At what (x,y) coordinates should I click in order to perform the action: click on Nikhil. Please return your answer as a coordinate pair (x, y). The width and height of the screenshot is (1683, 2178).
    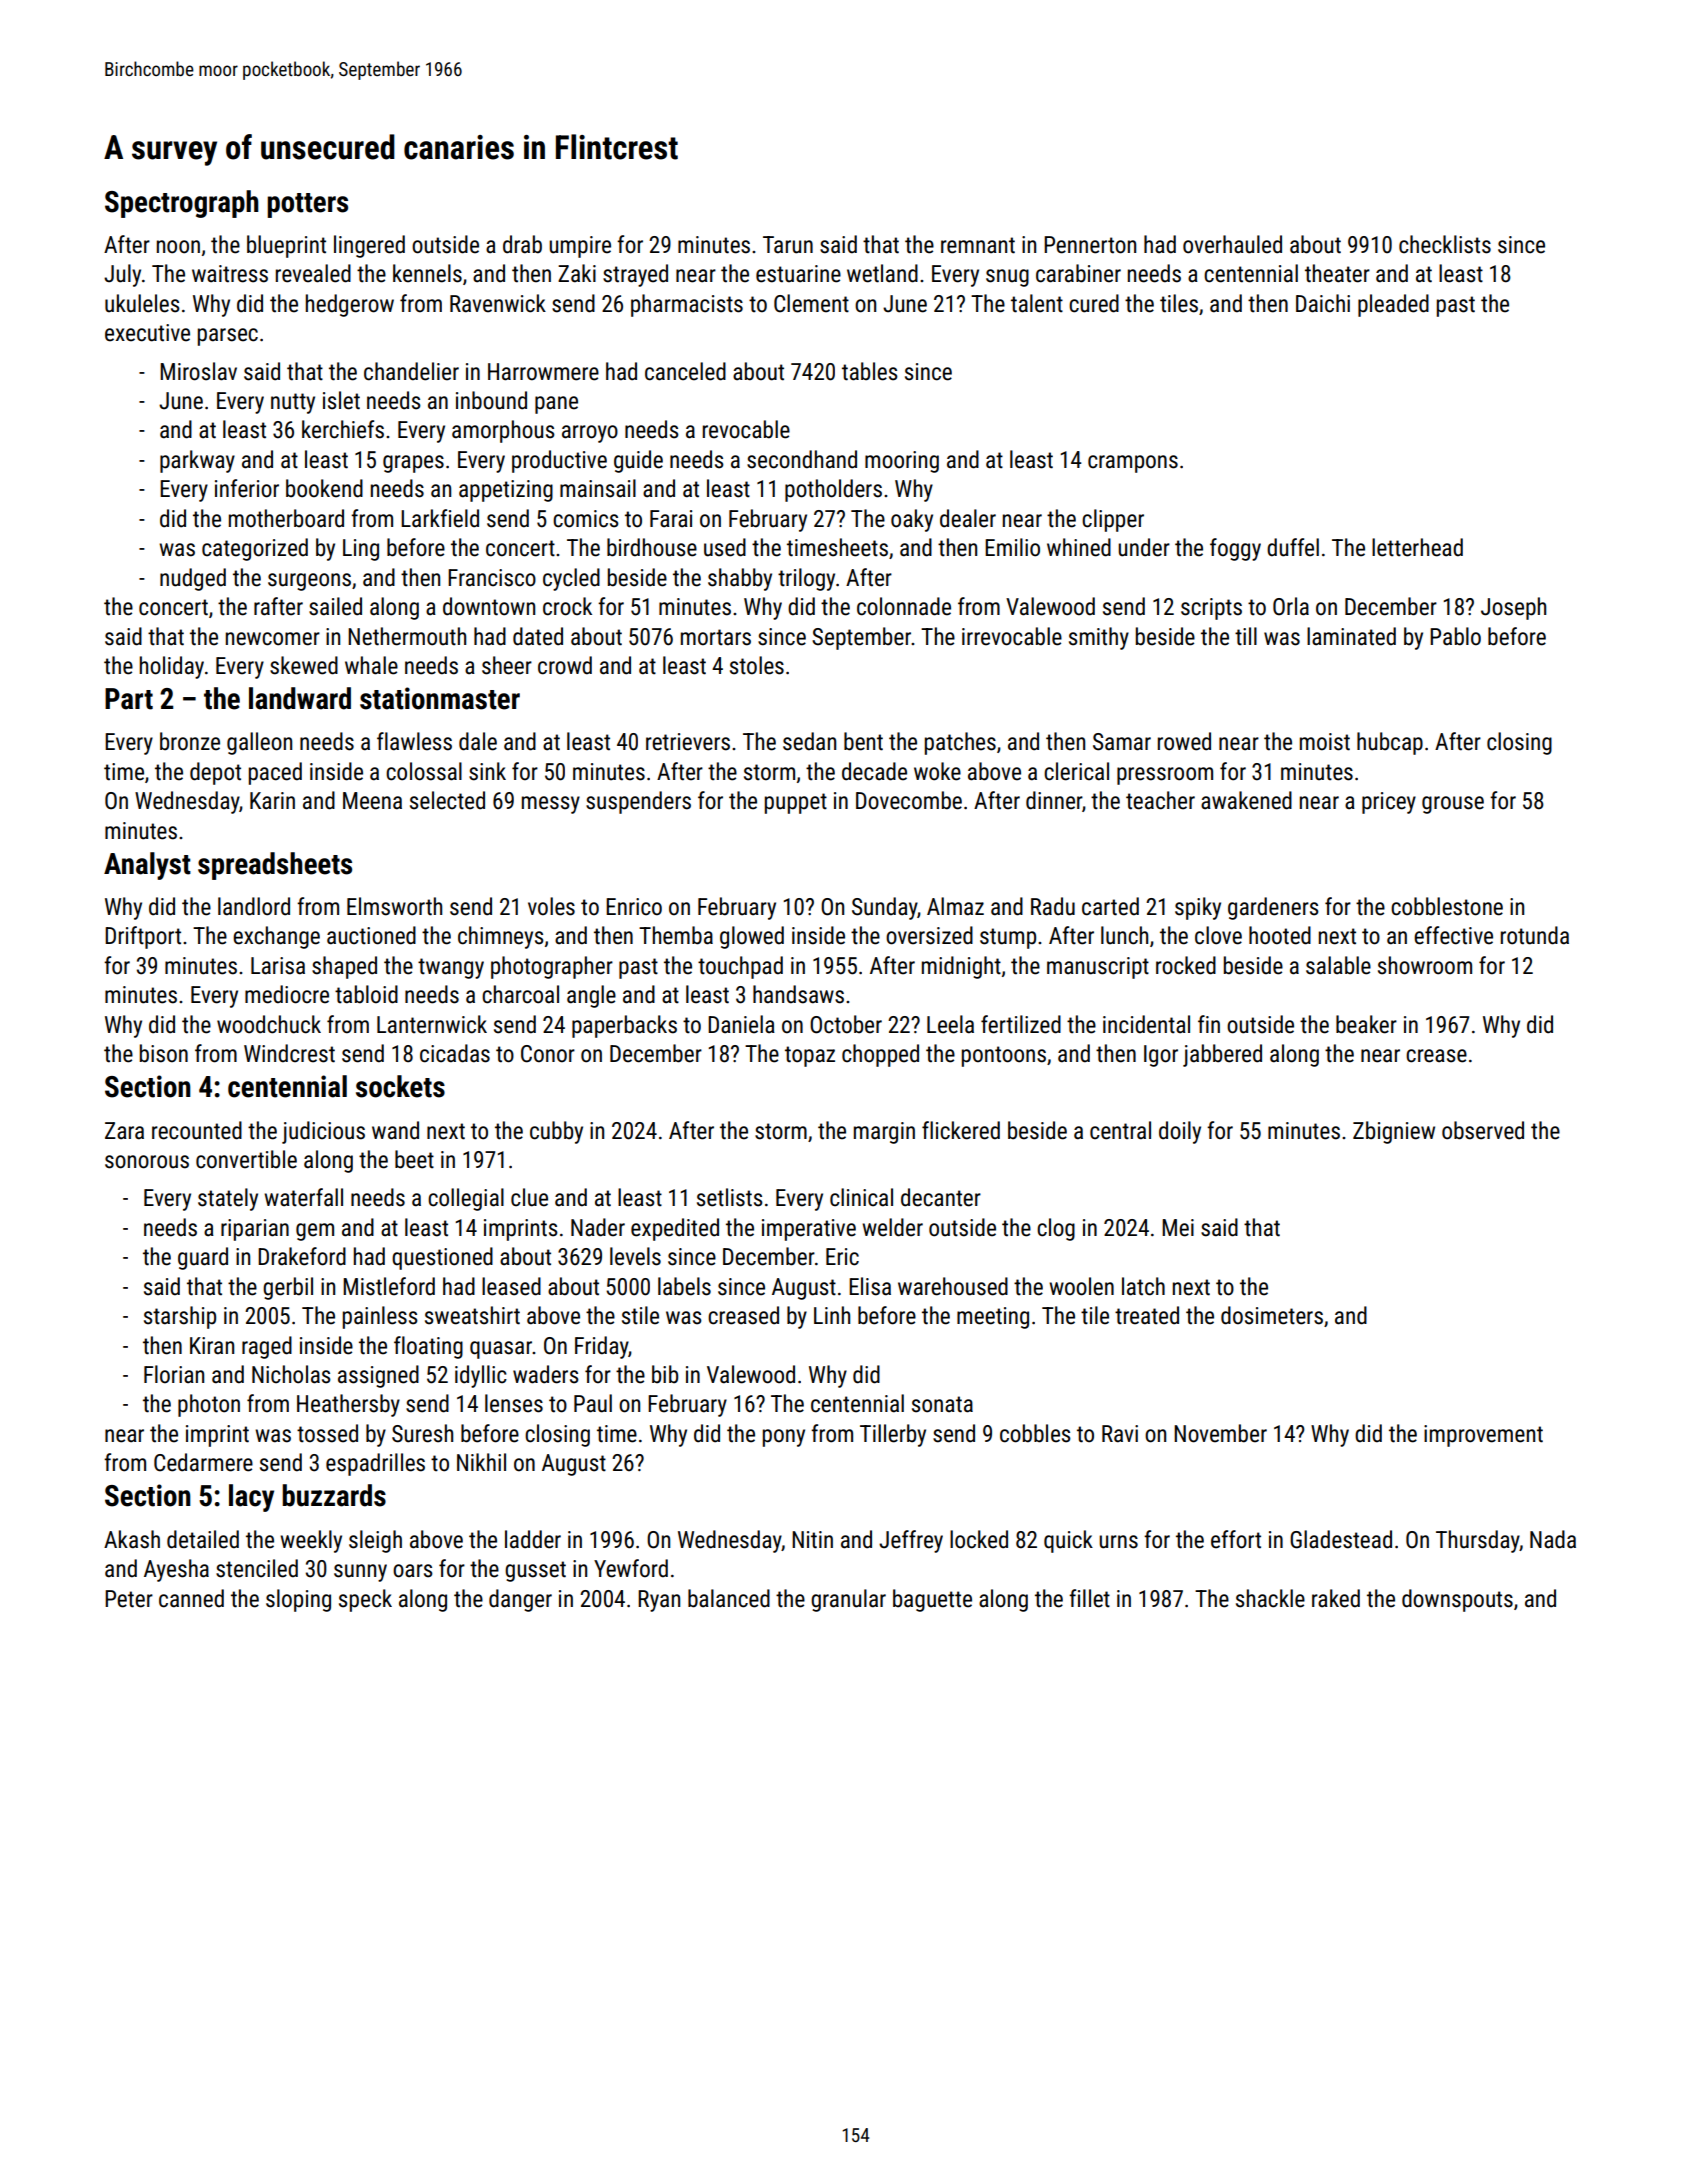
    Looking at the image, I should click on (481, 1462).
